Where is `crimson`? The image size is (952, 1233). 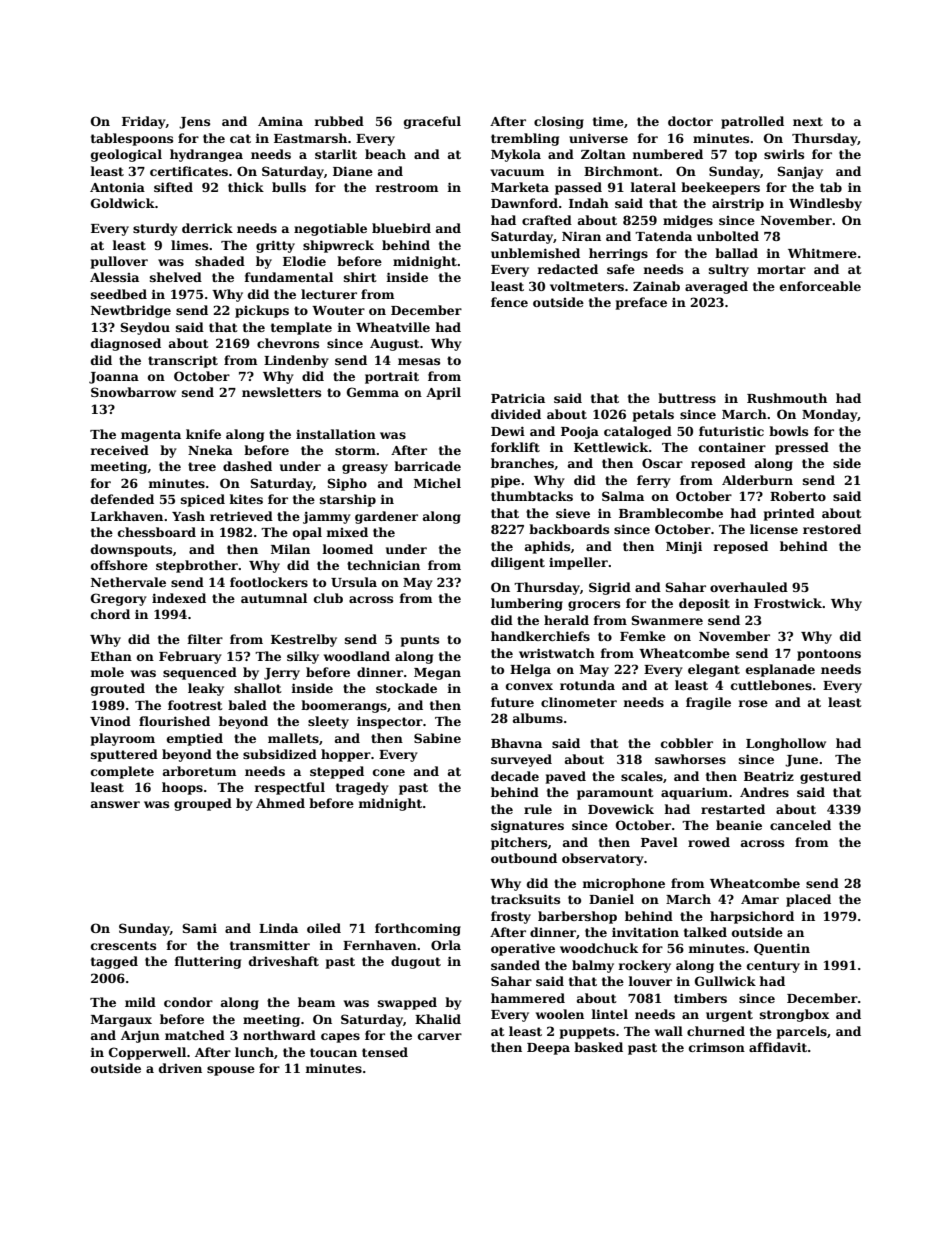
crimson is located at coordinates (717, 1047).
